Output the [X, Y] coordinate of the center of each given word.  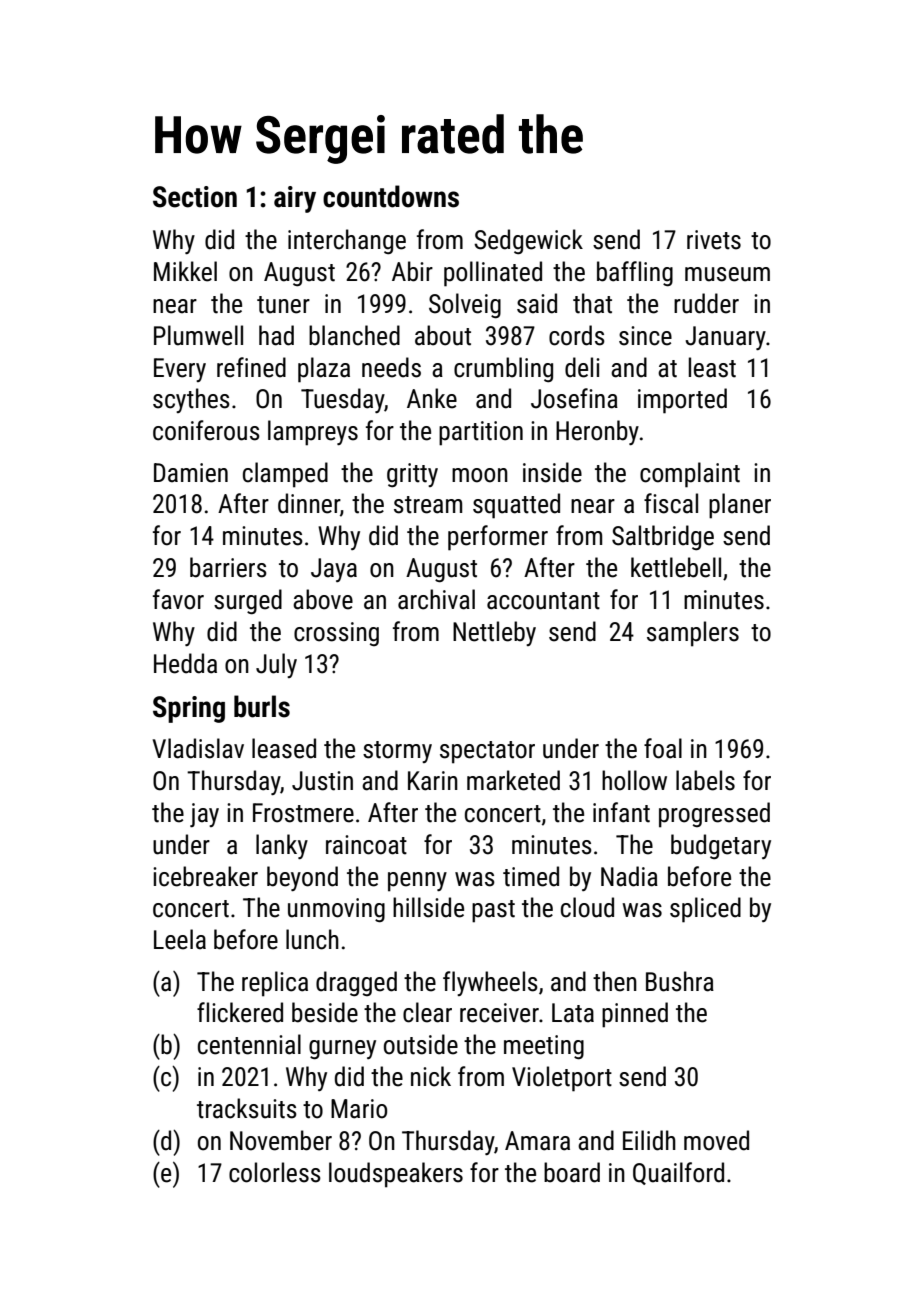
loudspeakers [396, 1175]
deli [582, 367]
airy [295, 199]
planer [740, 506]
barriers [228, 567]
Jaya [334, 570]
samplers [693, 634]
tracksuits [247, 1108]
